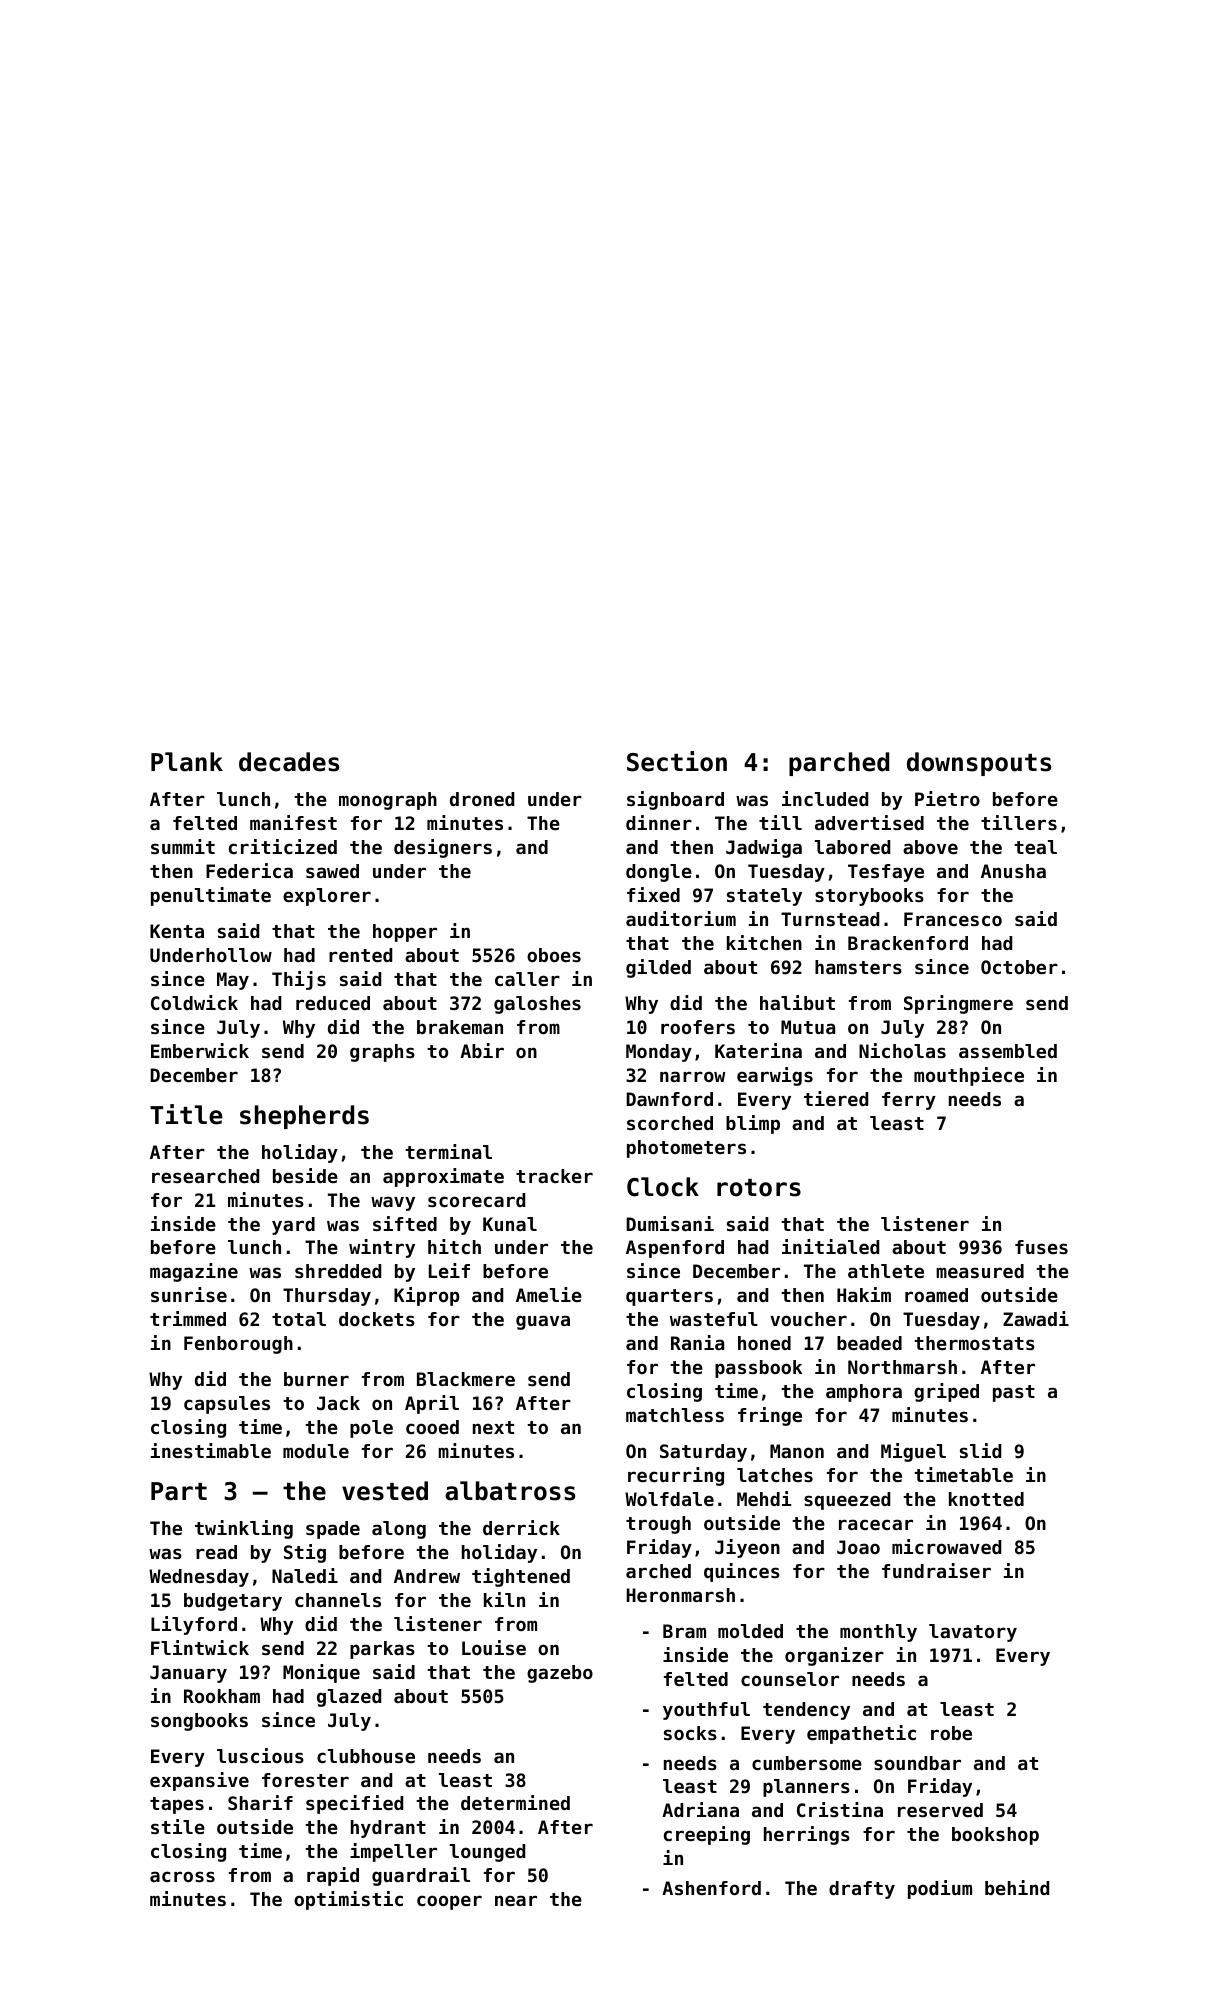 This screenshot has height=2008, width=1219. What do you see at coordinates (482, 799) in the screenshot?
I see `droned` at bounding box center [482, 799].
